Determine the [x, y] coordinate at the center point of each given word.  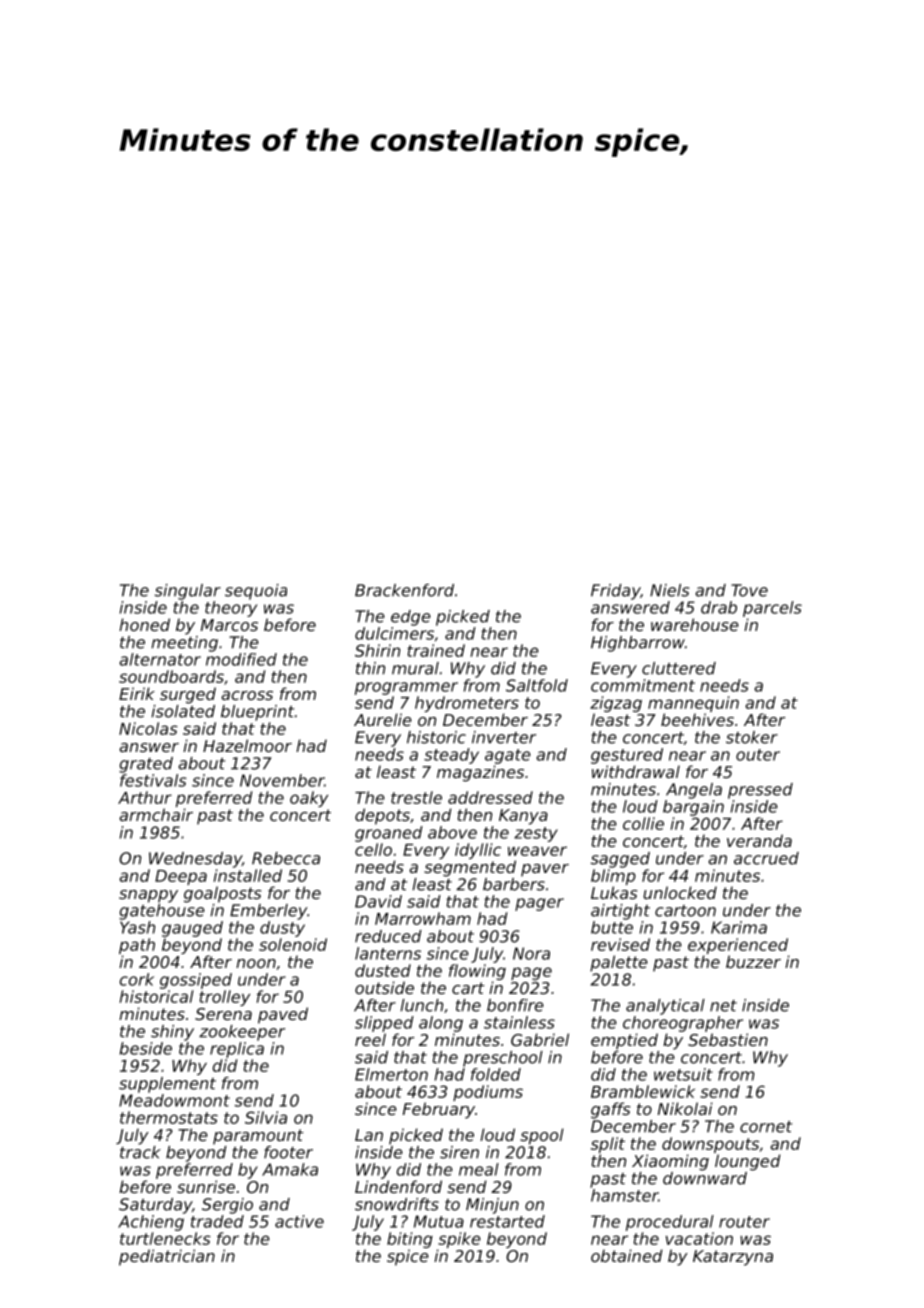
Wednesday [195, 860]
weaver [537, 851]
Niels [669, 590]
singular [188, 592]
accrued [766, 858]
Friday [615, 592]
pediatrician [167, 1257]
